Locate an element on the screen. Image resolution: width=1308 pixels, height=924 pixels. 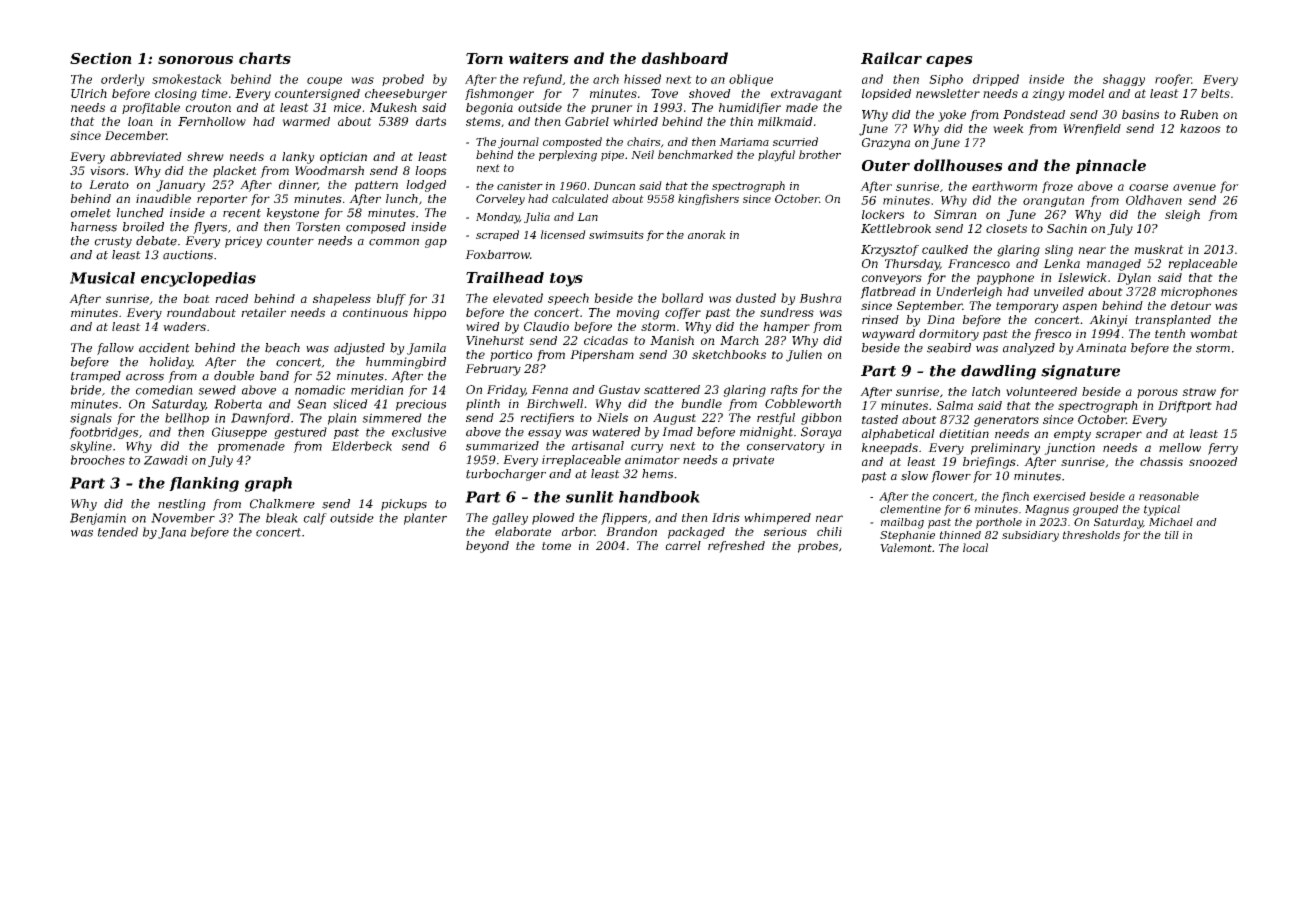
raced is located at coordinates (231, 298).
